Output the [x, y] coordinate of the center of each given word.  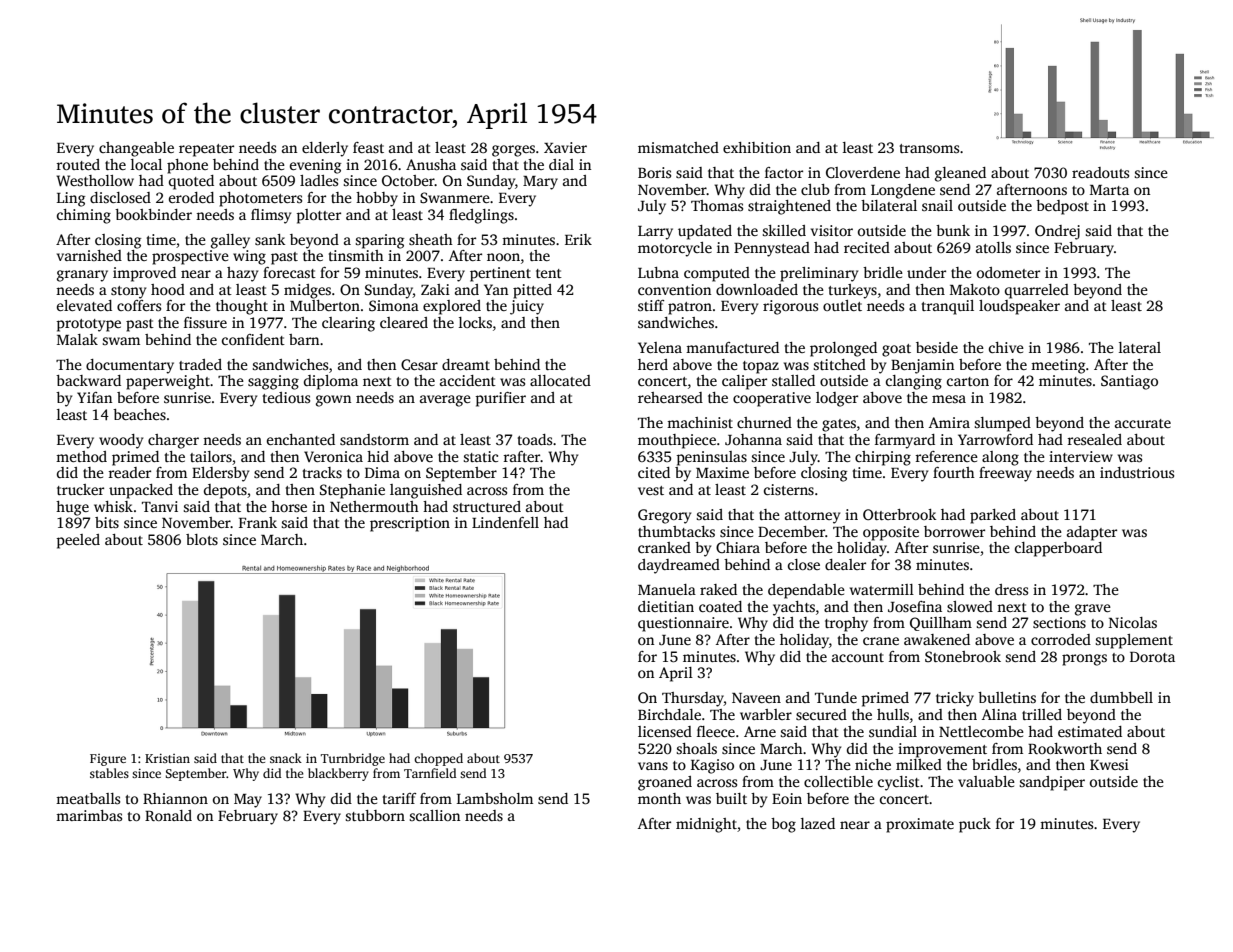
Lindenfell [505, 522]
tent [549, 273]
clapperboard [1058, 549]
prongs [1084, 660]
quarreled [1037, 291]
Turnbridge [353, 759]
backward [88, 380]
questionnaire [683, 624]
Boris [654, 172]
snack [286, 758]
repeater [206, 150]
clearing [348, 324]
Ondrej [1057, 232]
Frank [258, 522]
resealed [1094, 439]
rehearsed [670, 397]
